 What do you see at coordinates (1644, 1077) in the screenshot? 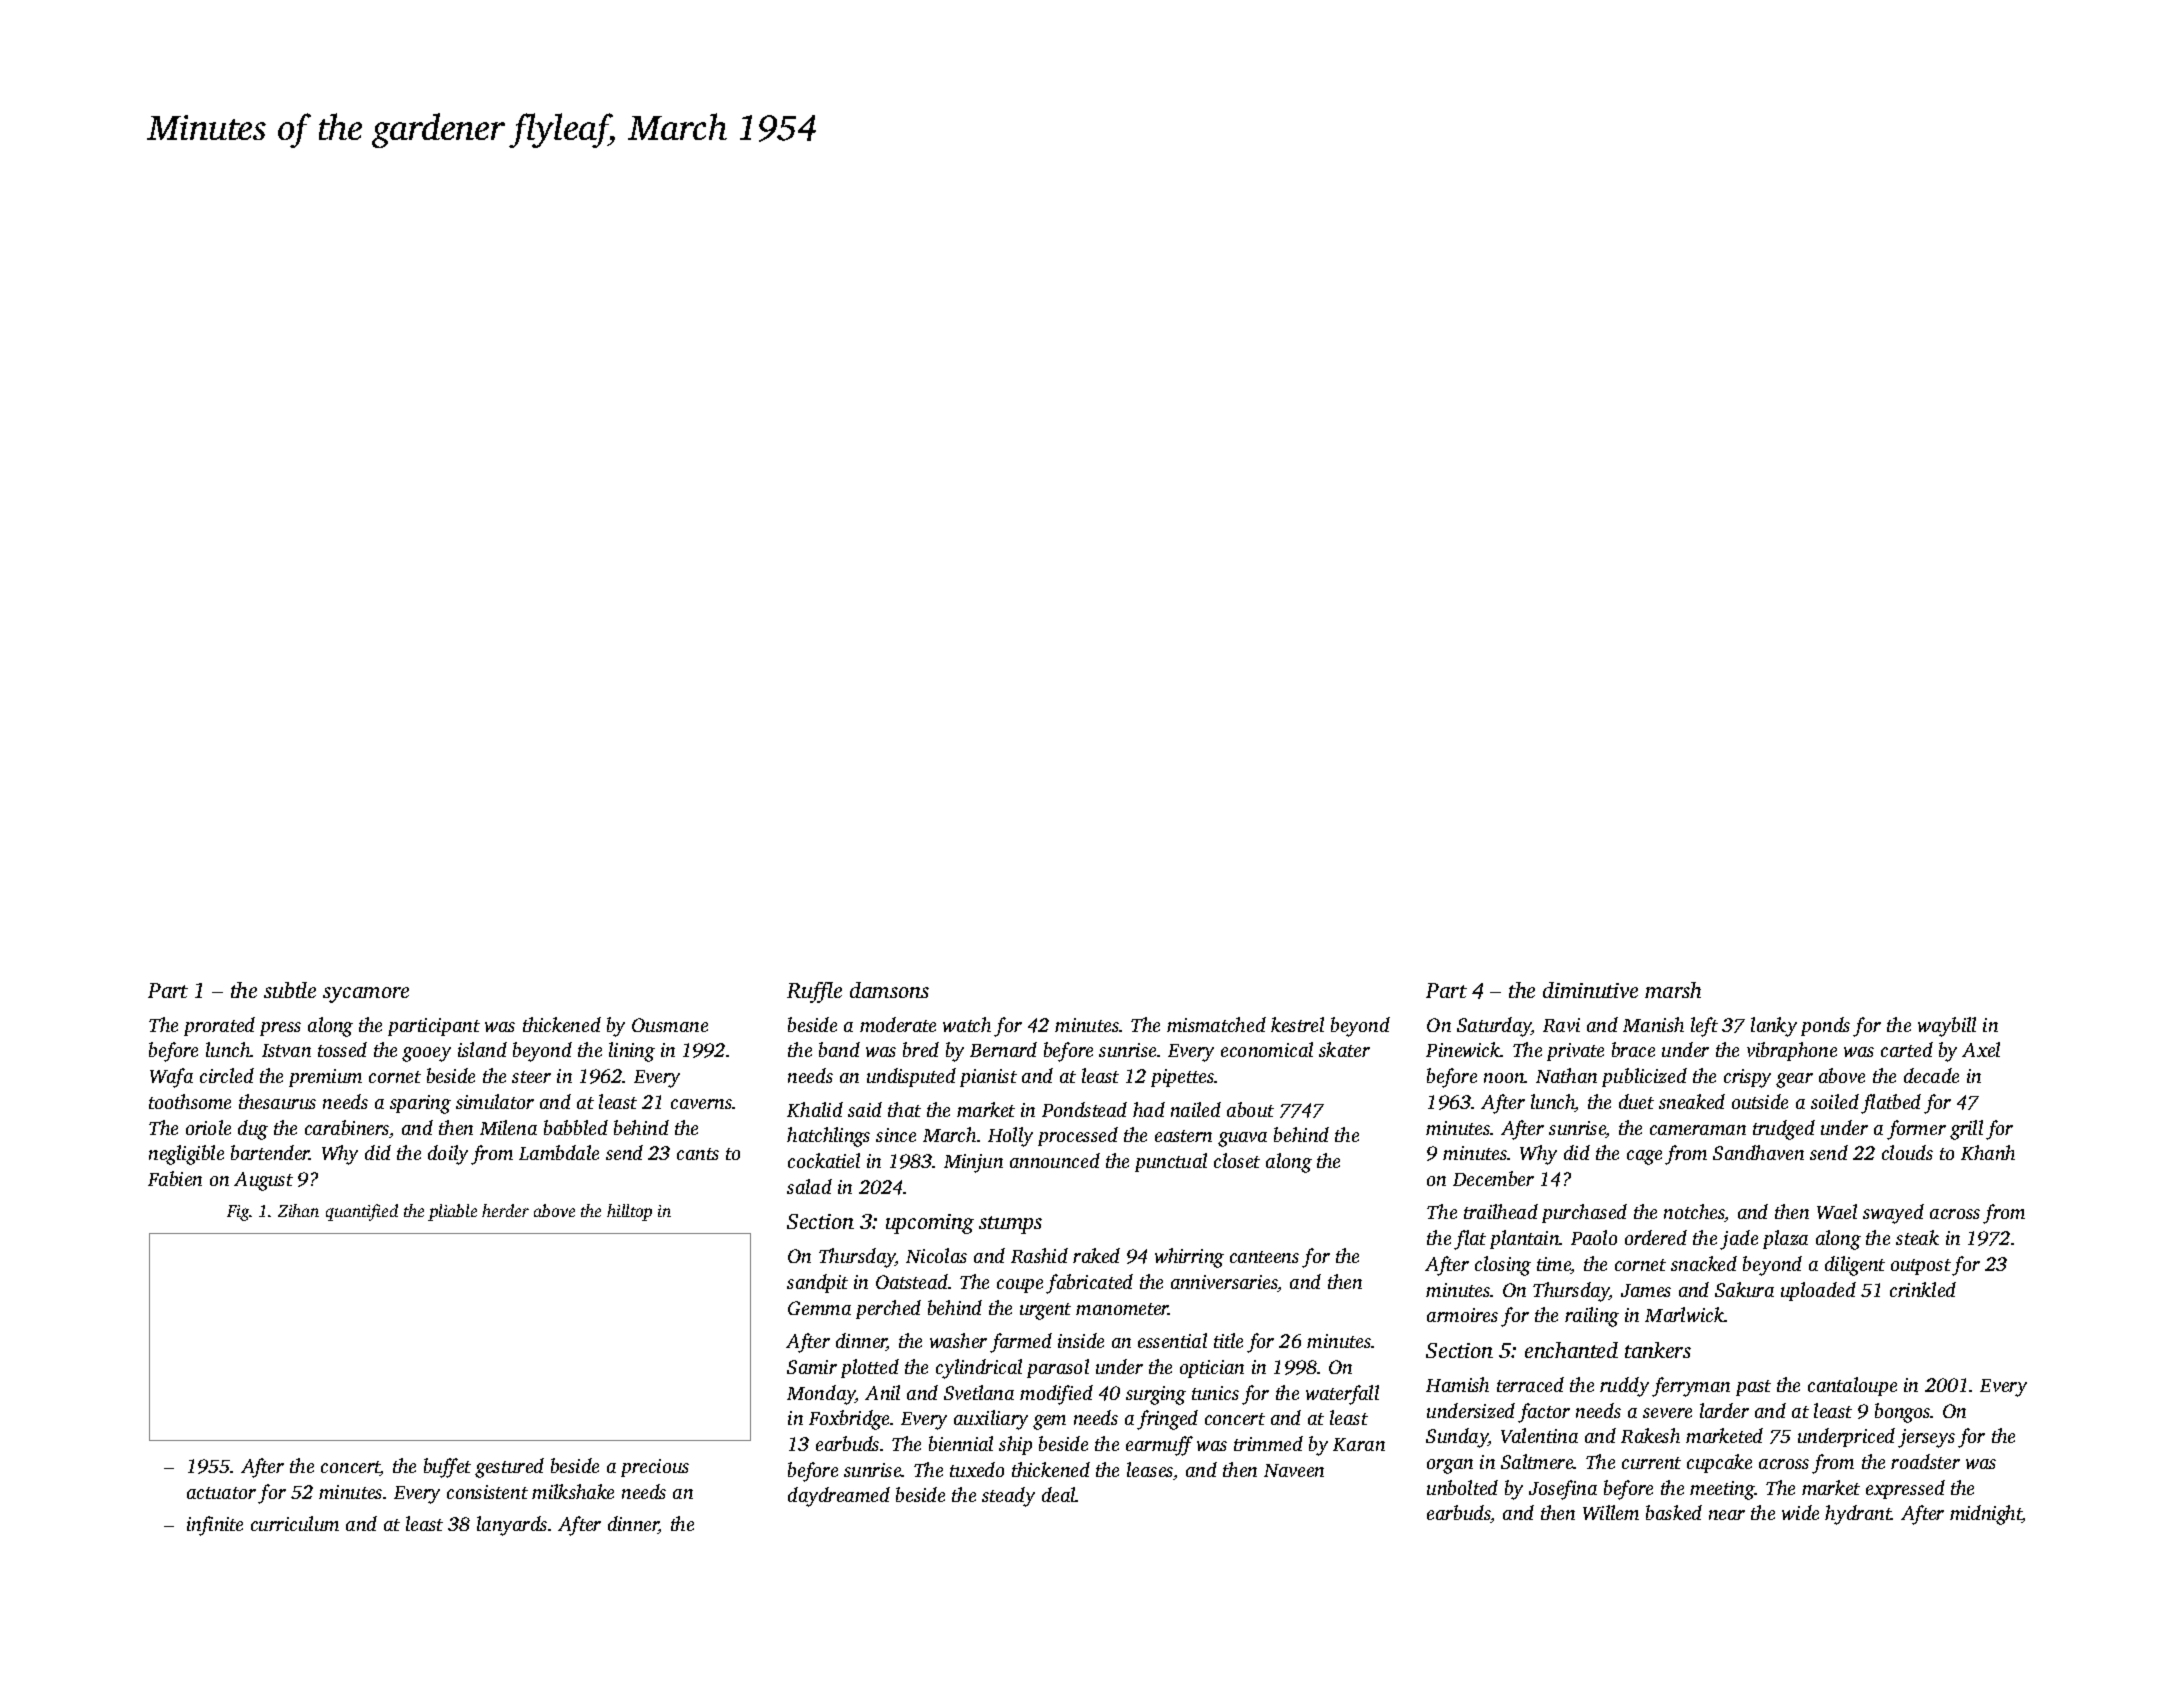
I see `publicized` at bounding box center [1644, 1077].
